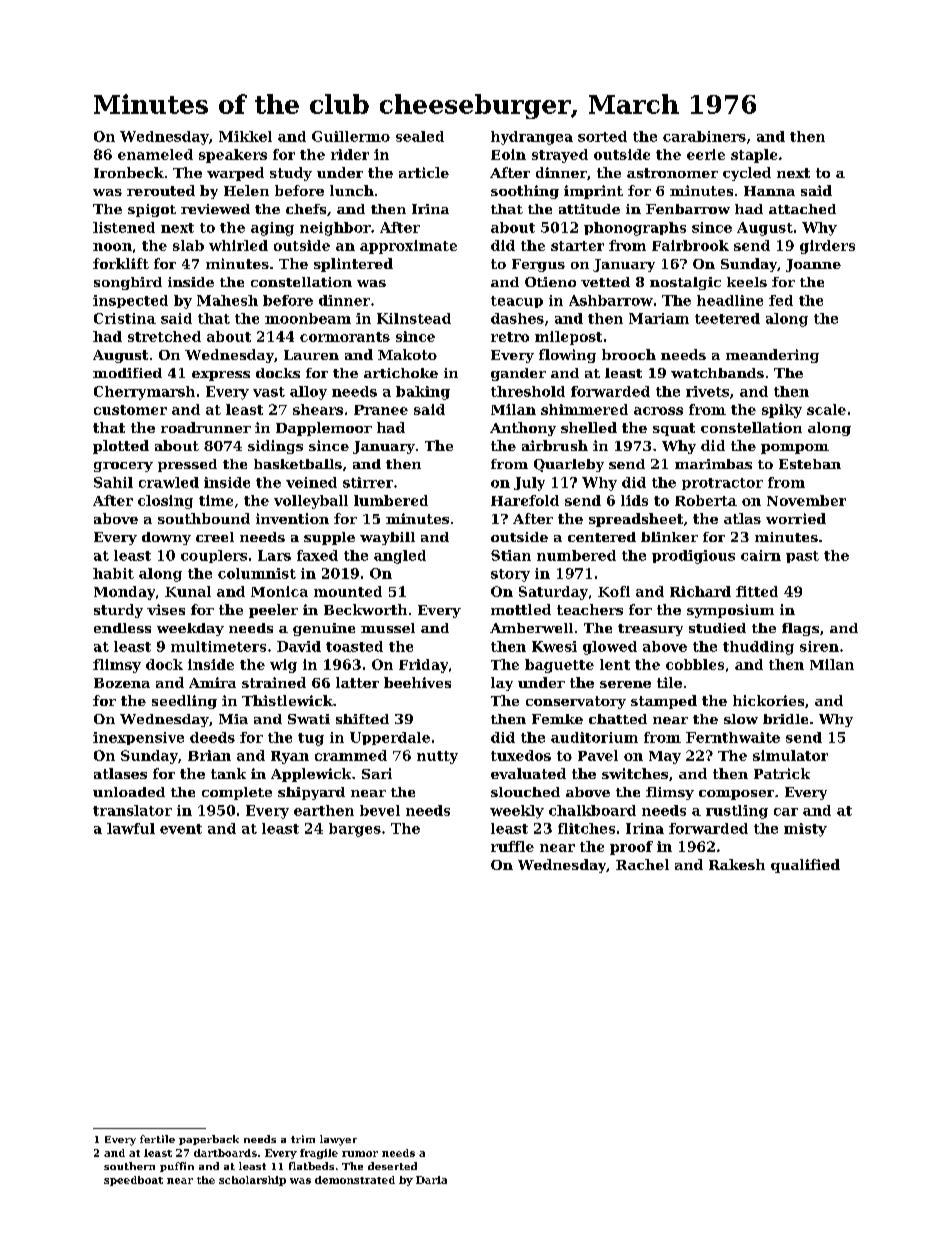 This screenshot has width=952, height=1233. What do you see at coordinates (355, 830) in the screenshot?
I see `barges` at bounding box center [355, 830].
